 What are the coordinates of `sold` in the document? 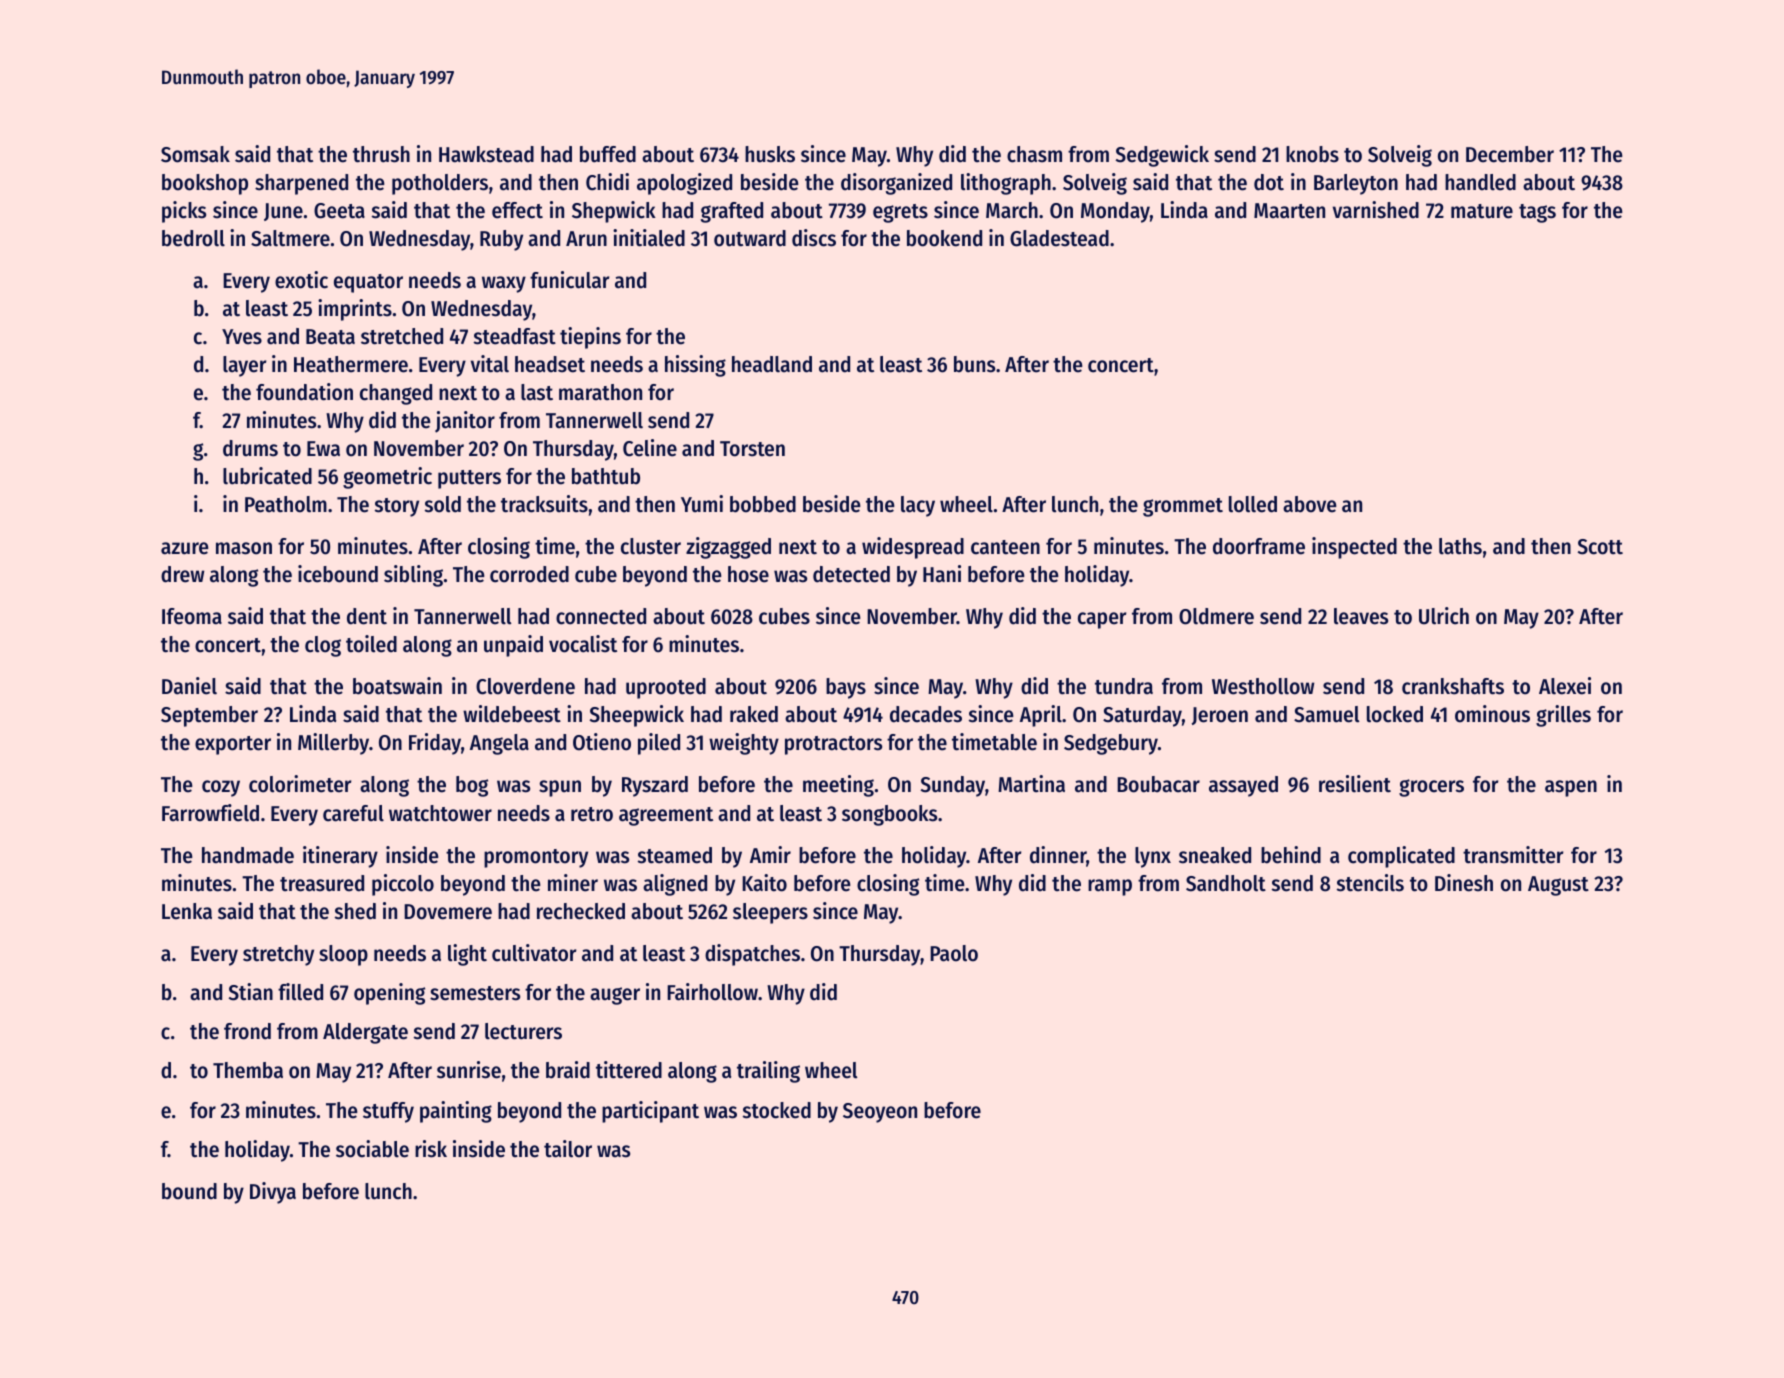 It's located at (443, 504).
